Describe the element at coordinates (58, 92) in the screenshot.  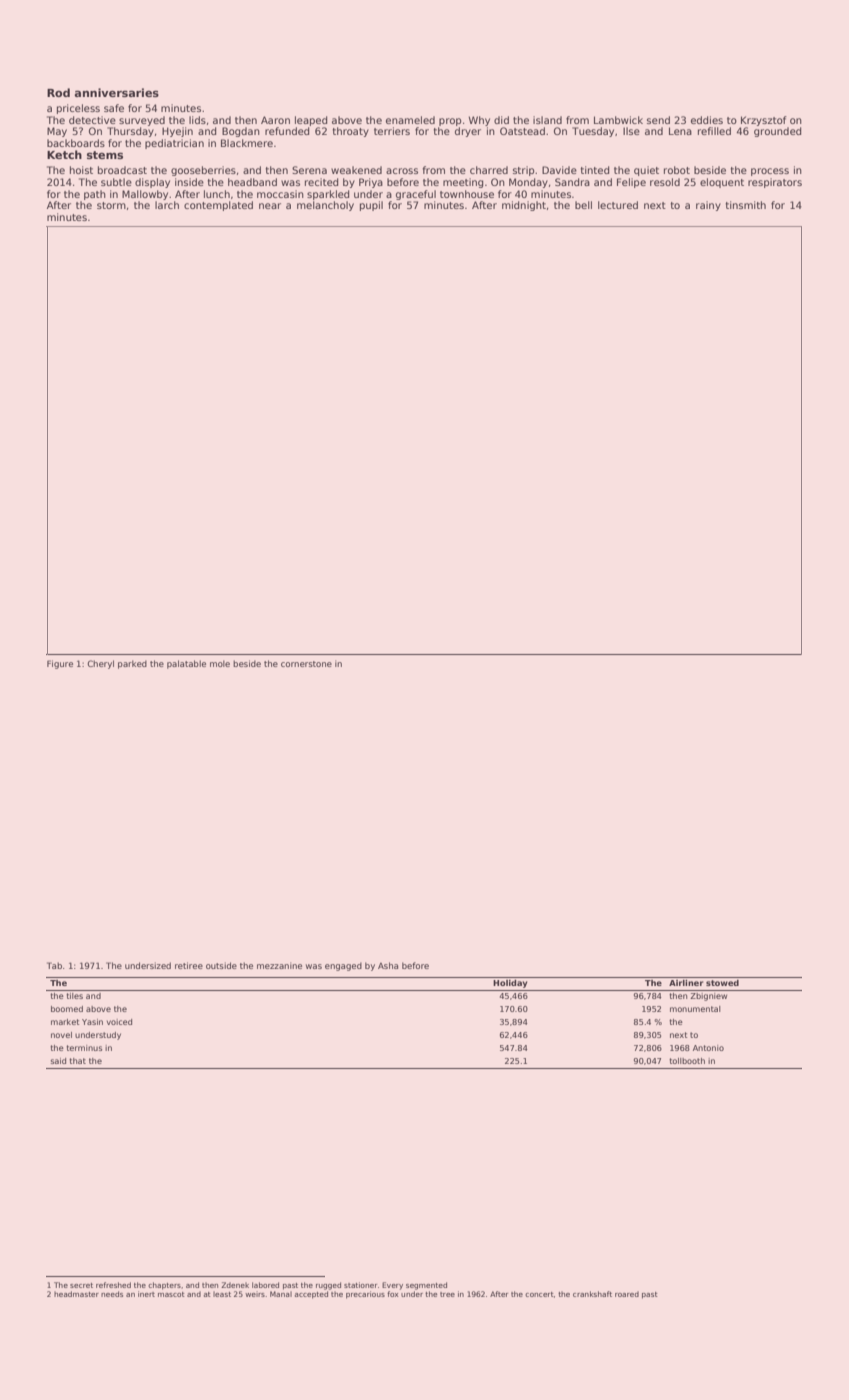
I see `Rod` at that location.
